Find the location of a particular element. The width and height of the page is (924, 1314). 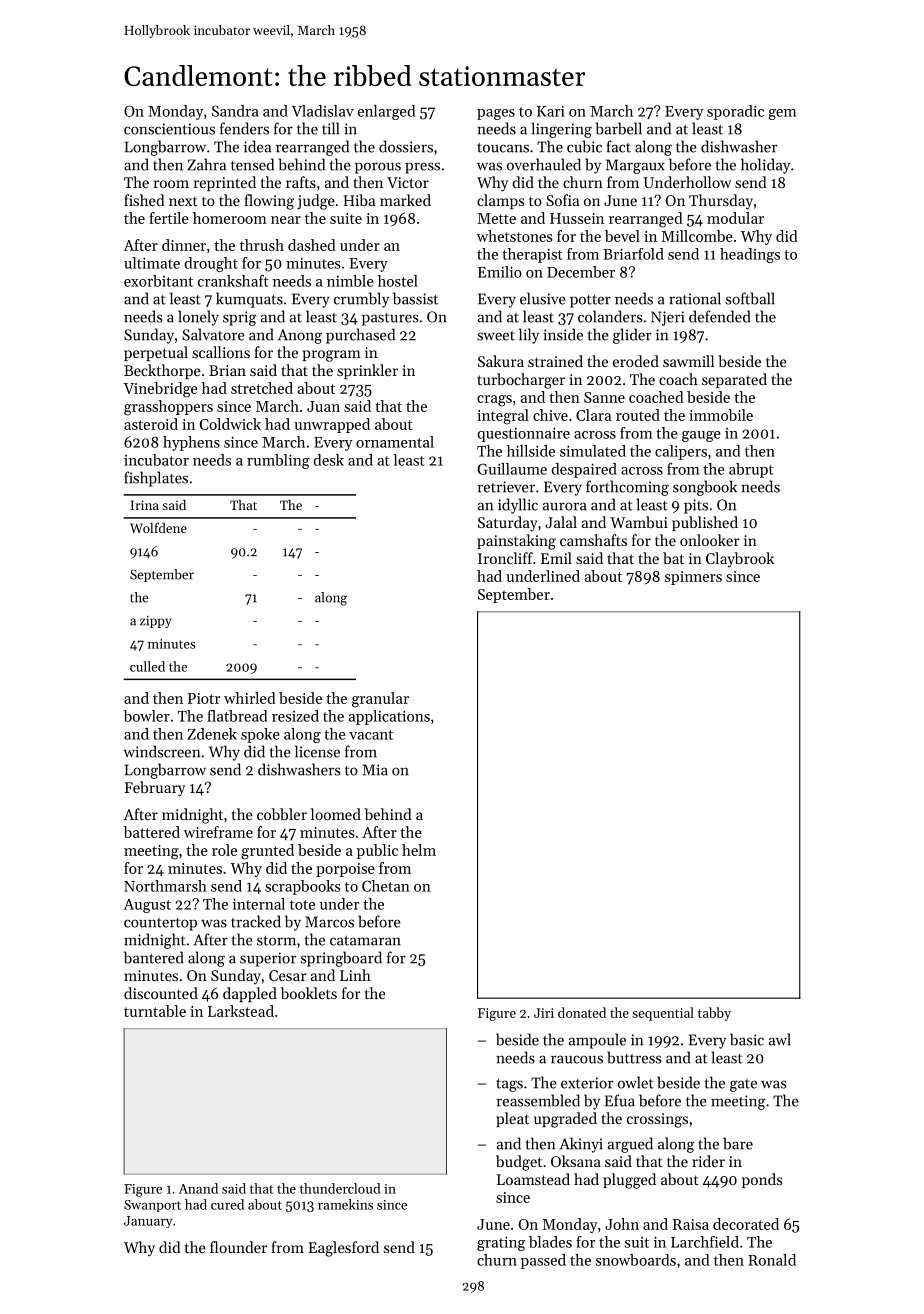

idyllic is located at coordinates (518, 506).
